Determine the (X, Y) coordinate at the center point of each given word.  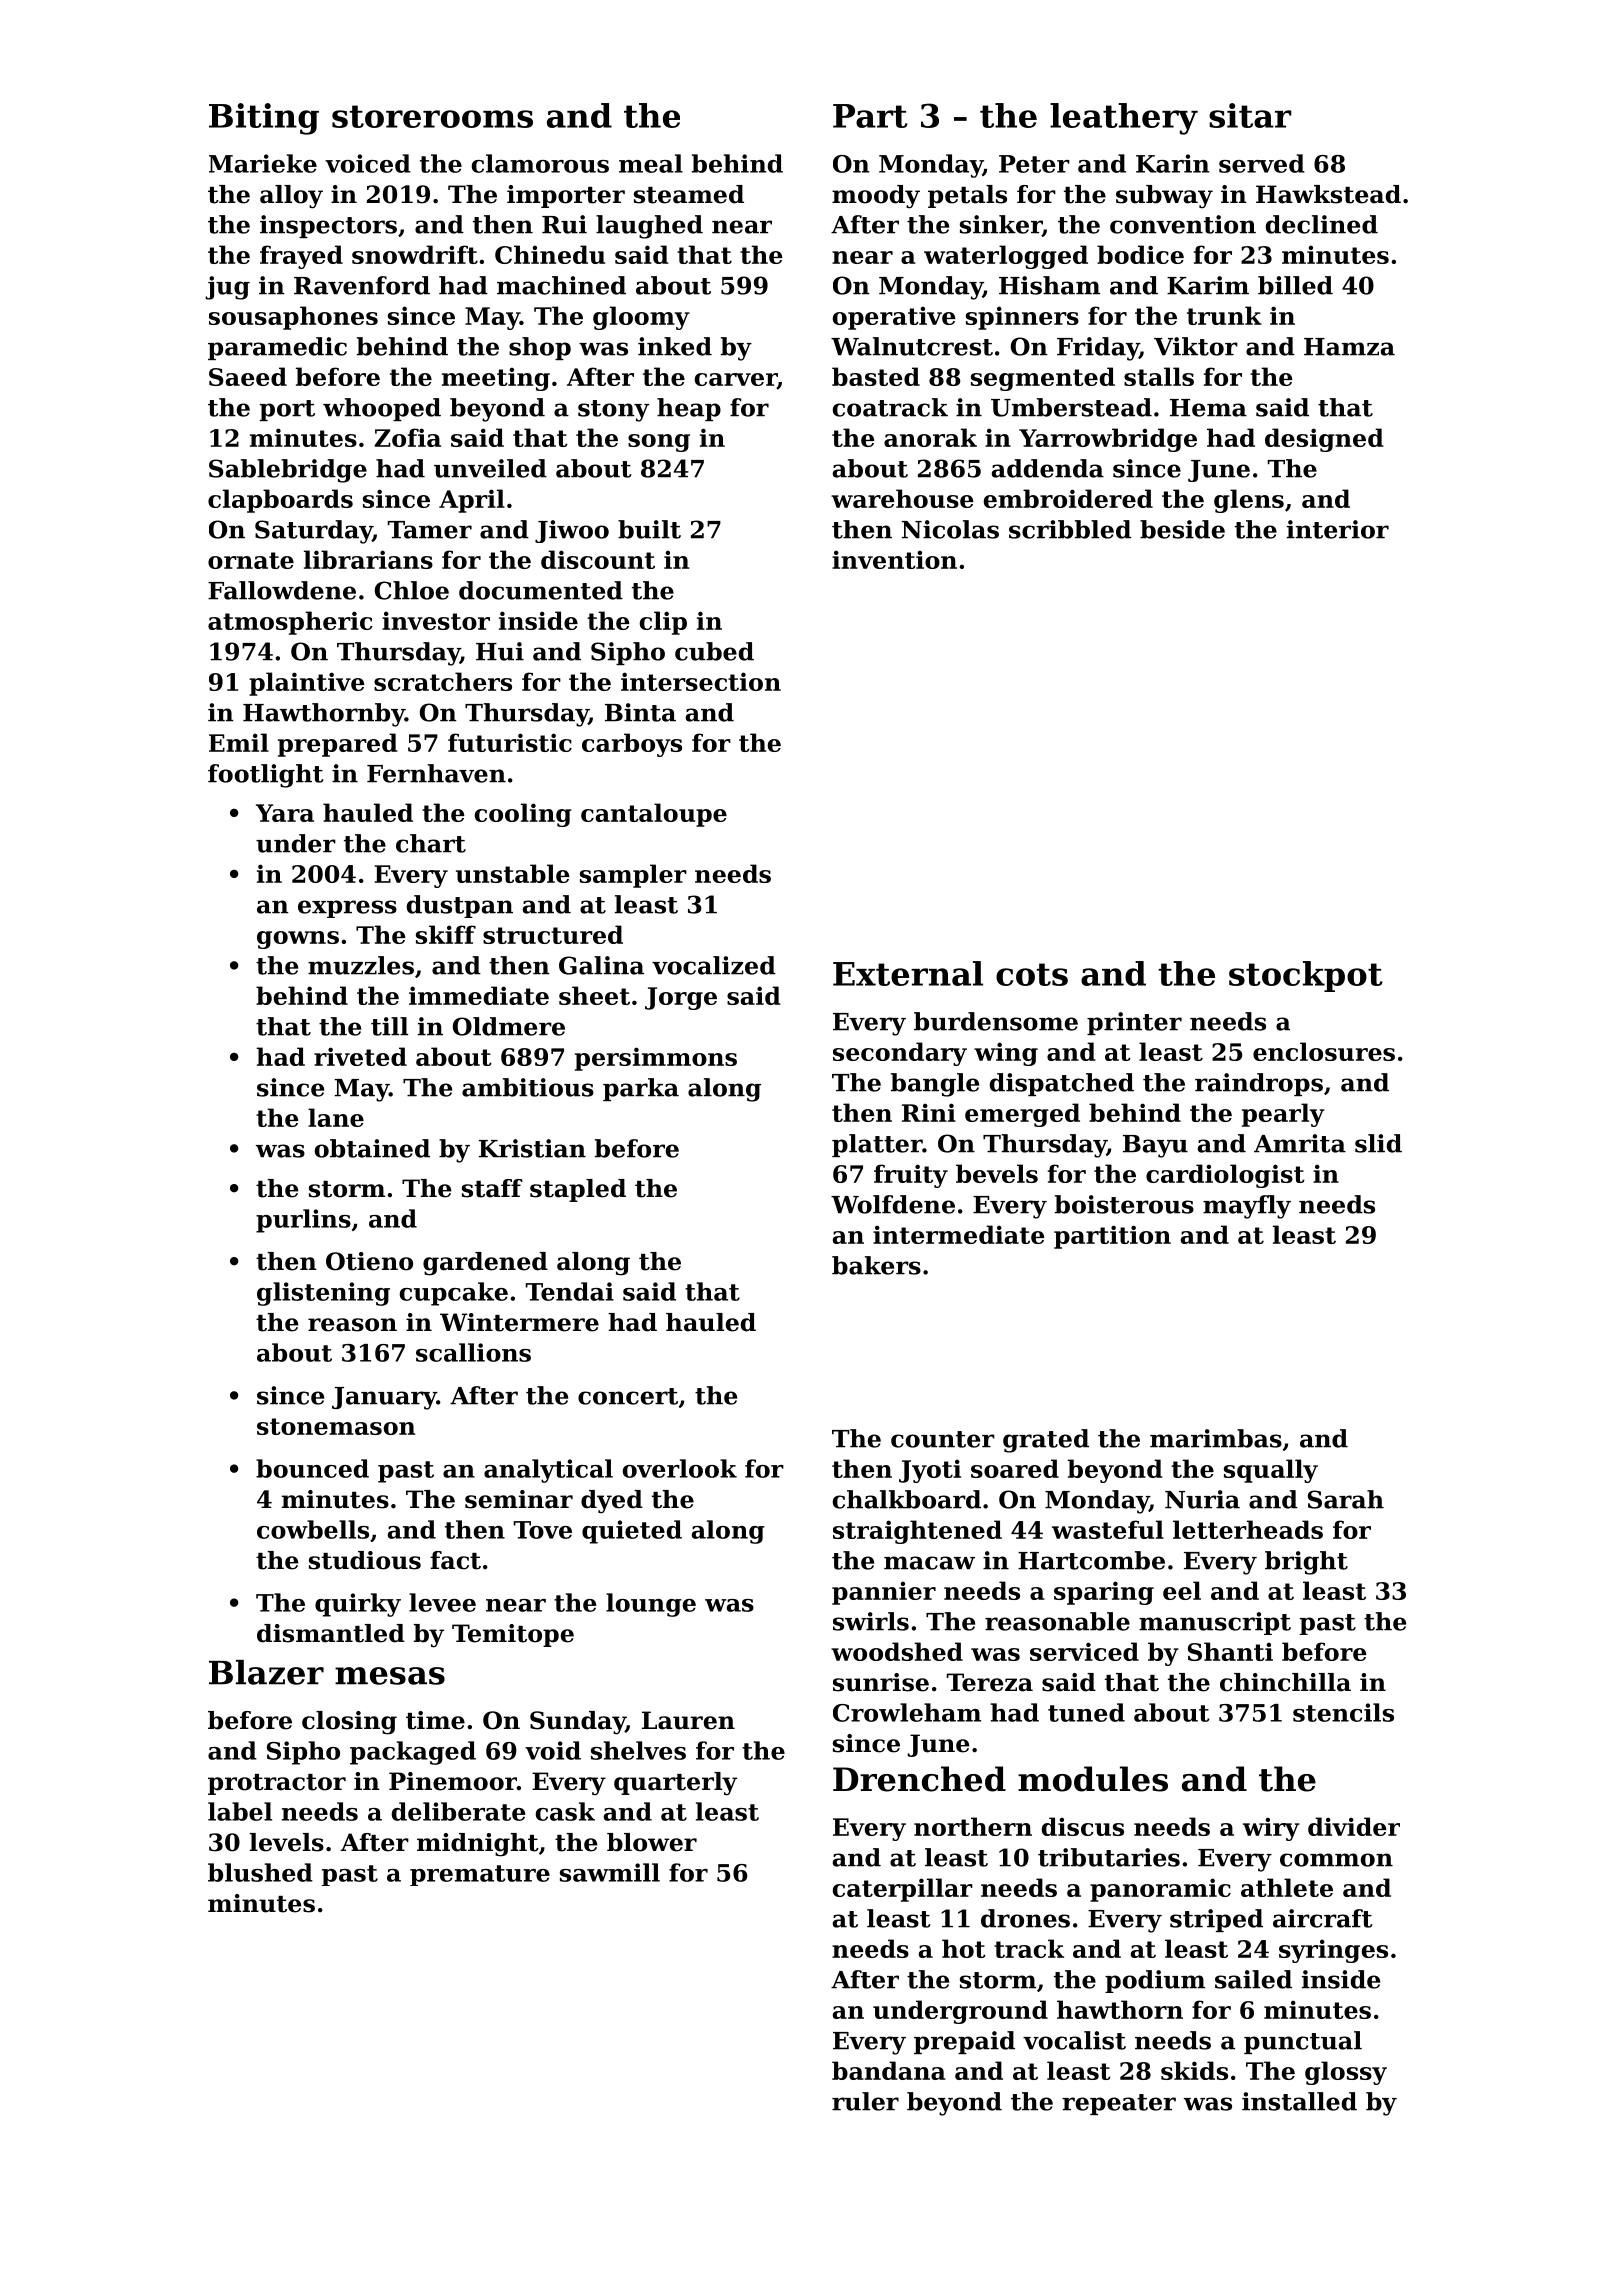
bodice (1140, 254)
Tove (543, 1530)
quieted (632, 1532)
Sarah (1346, 1499)
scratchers (443, 681)
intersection (701, 681)
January (384, 1398)
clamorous (540, 163)
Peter (1034, 164)
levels (287, 1842)
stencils (1343, 1712)
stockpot (1306, 976)
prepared (338, 745)
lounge (651, 1605)
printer (1134, 1023)
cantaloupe (654, 815)
